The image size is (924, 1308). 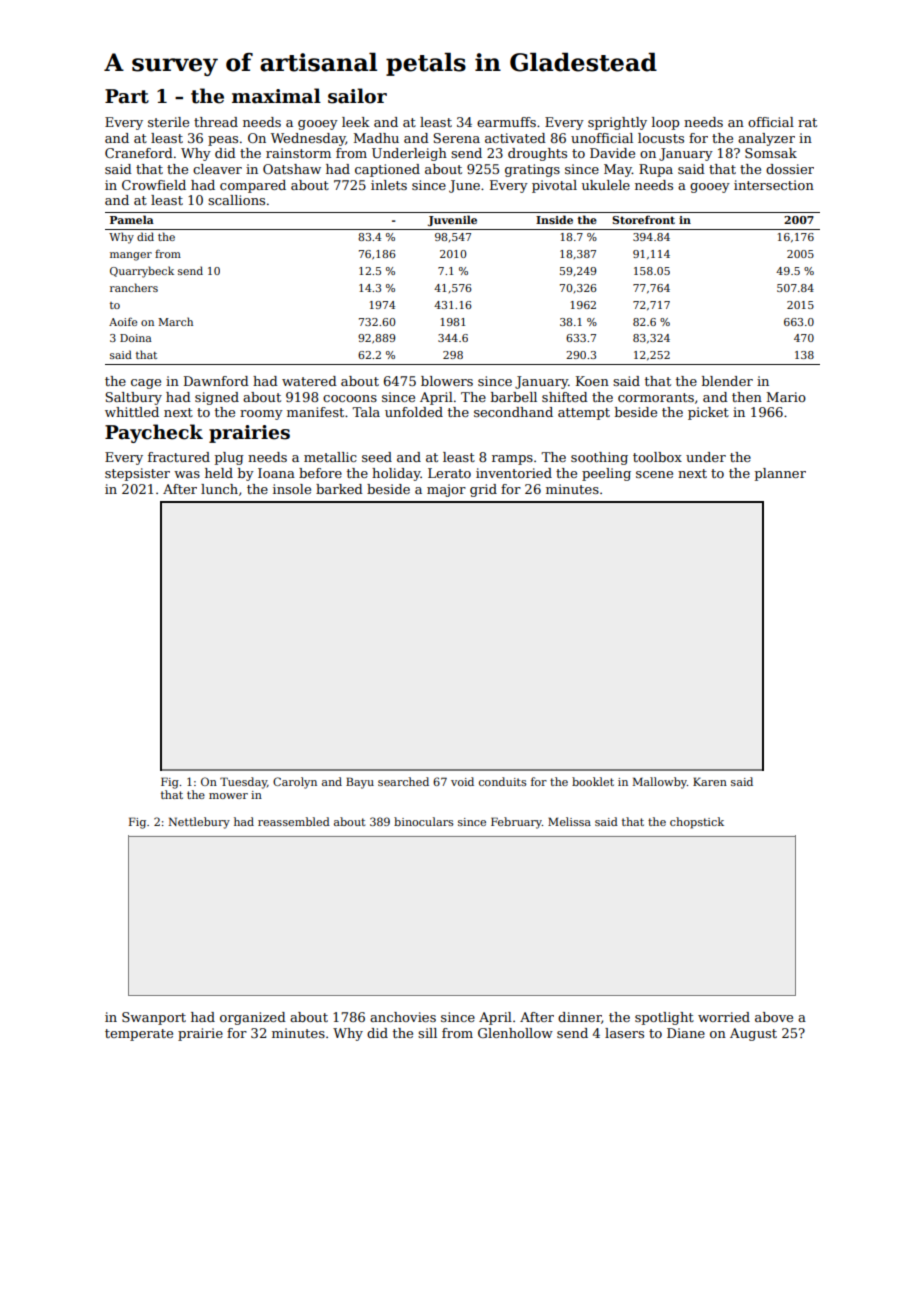 What do you see at coordinates (483, 490) in the screenshot?
I see `grid` at bounding box center [483, 490].
